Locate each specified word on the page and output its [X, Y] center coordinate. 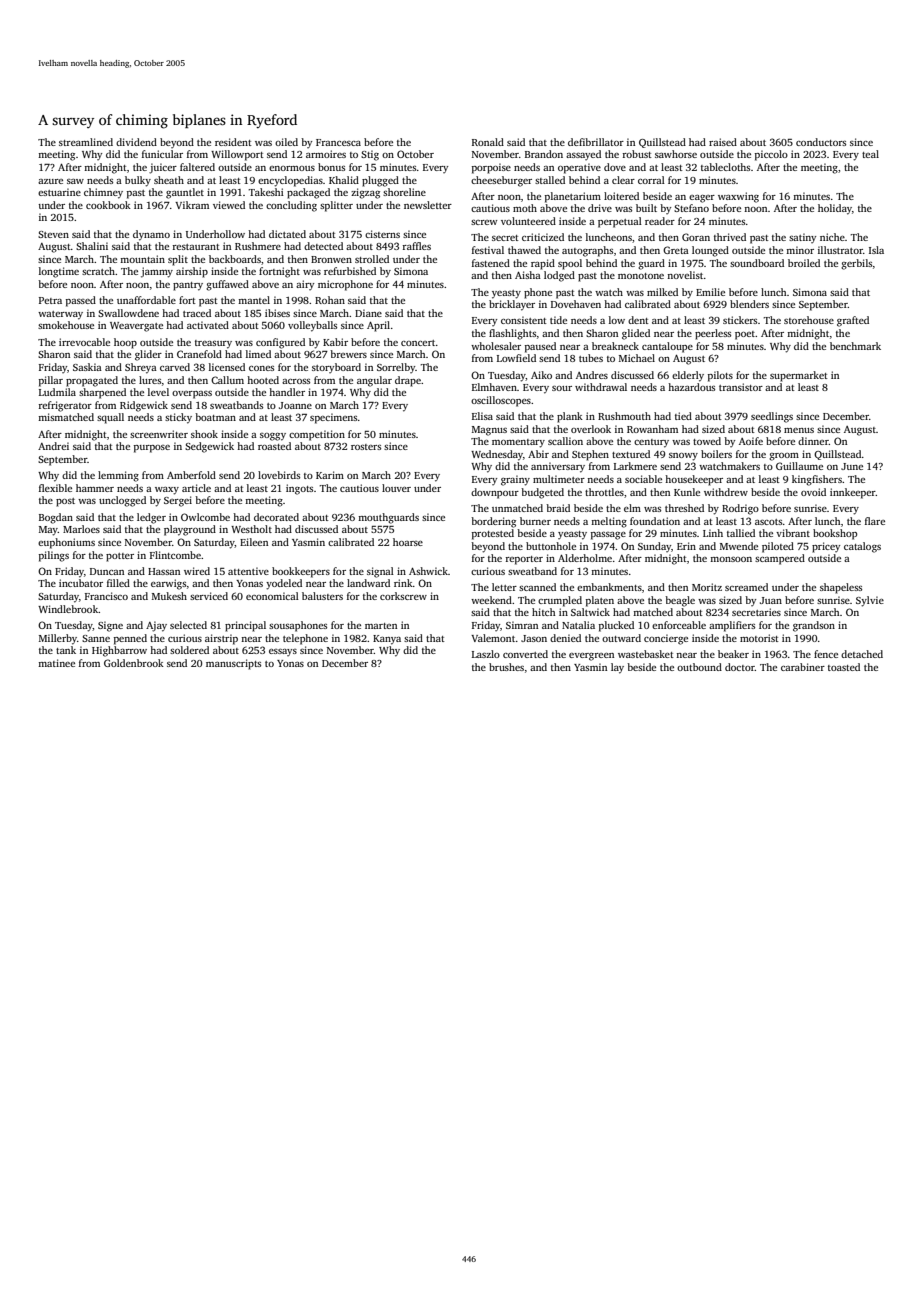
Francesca [338, 142]
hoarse [408, 542]
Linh [713, 533]
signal [380, 572]
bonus [331, 167]
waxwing [738, 197]
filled [118, 583]
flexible [55, 488]
